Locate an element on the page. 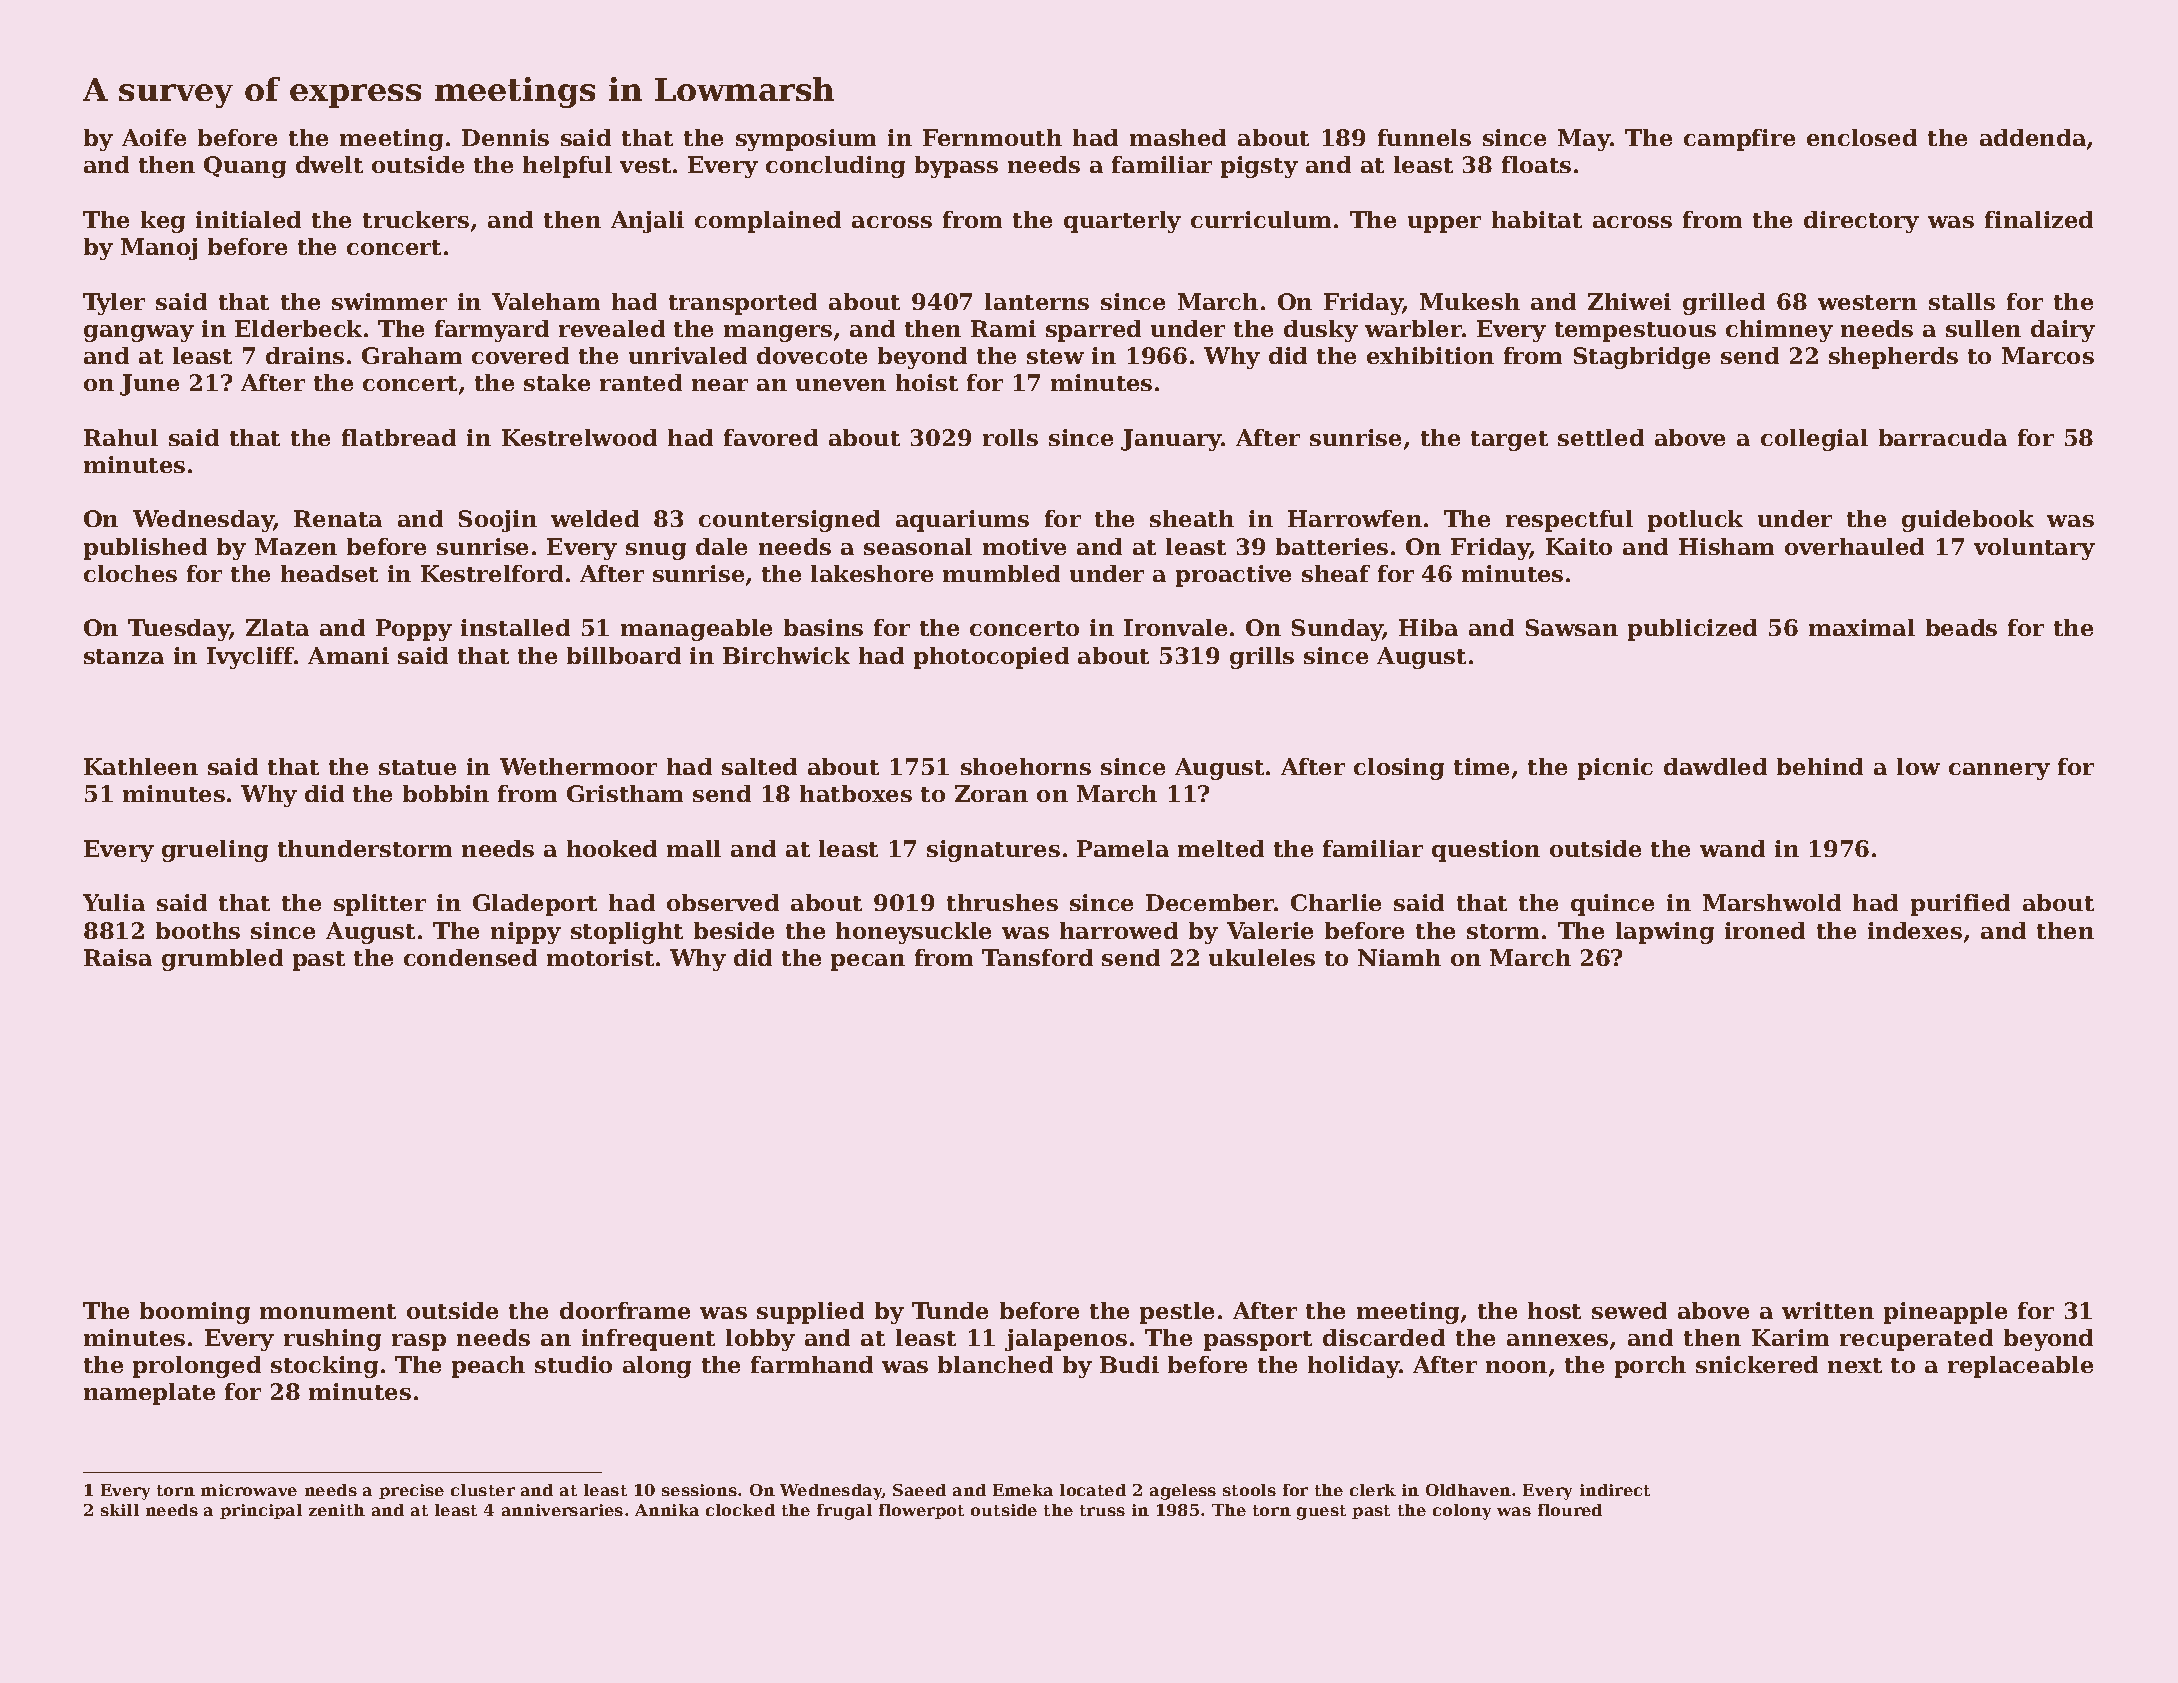 The height and width of the document is (1683, 2178). stanza is located at coordinates (124, 656).
